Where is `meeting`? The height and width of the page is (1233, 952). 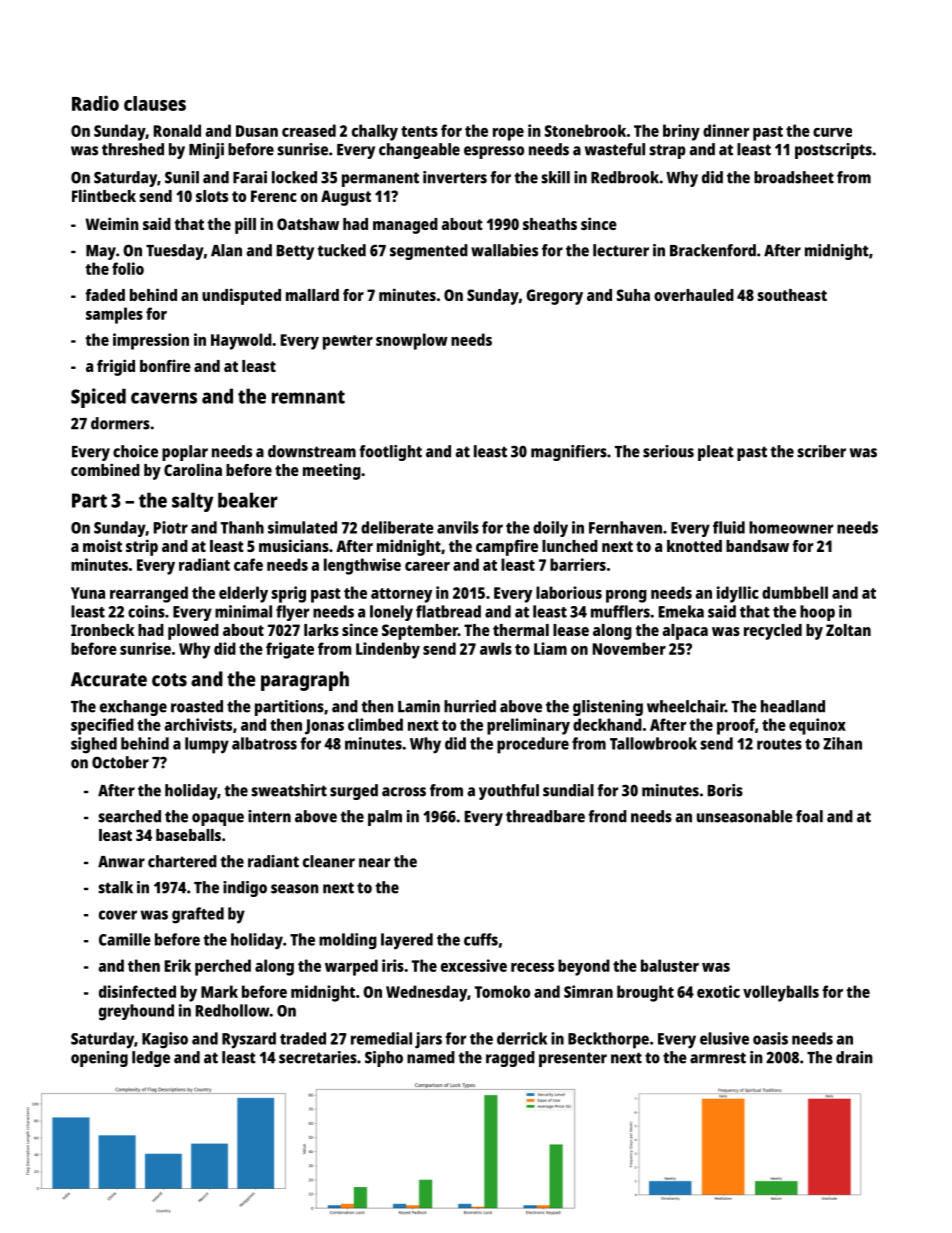 meeting is located at coordinates (332, 471).
